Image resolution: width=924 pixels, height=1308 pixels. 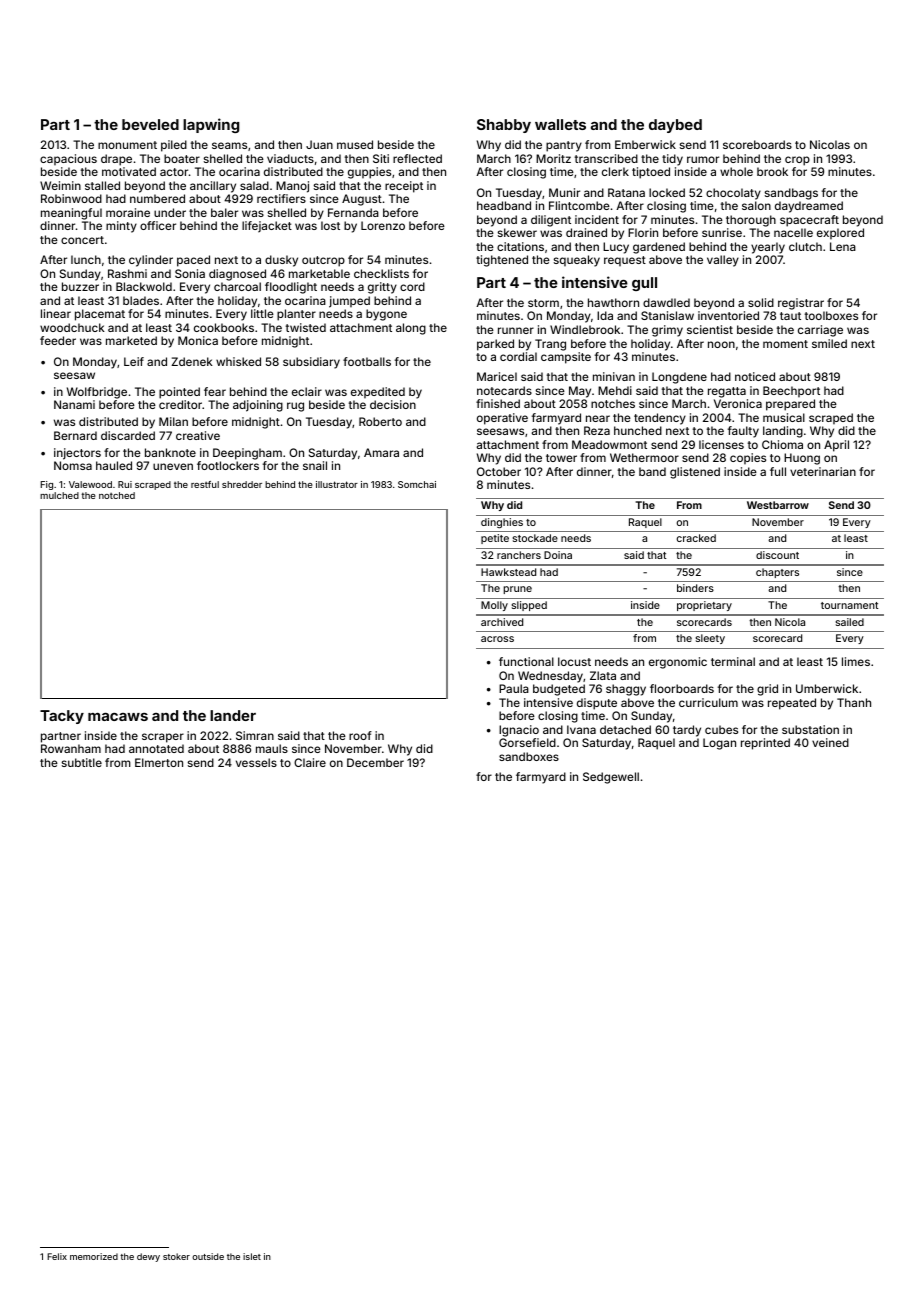 What do you see at coordinates (517, 232) in the screenshot?
I see `skewer` at bounding box center [517, 232].
